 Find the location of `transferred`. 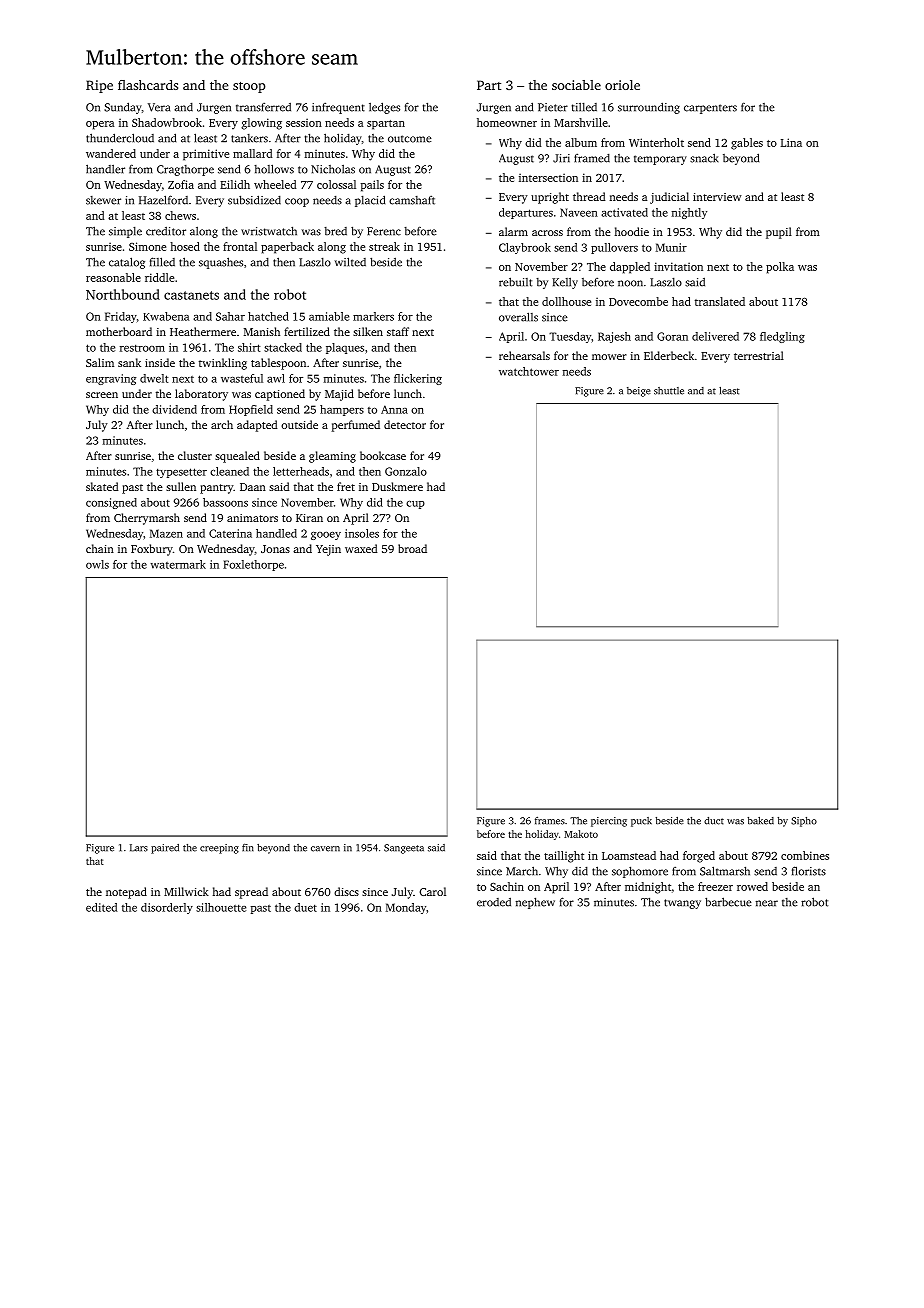

transferred is located at coordinates (263, 107).
